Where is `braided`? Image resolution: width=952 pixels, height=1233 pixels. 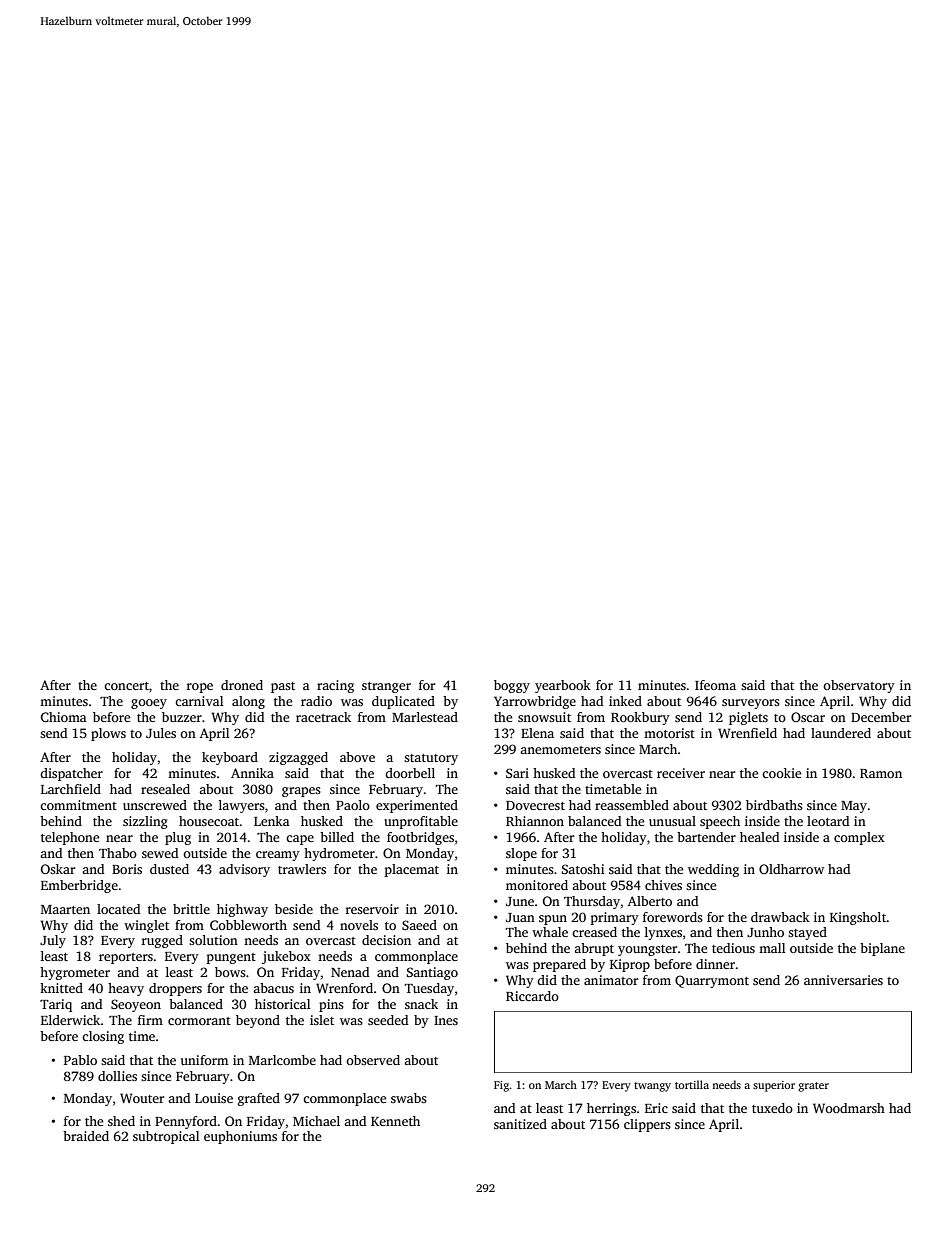
braided is located at coordinates (86, 1136).
